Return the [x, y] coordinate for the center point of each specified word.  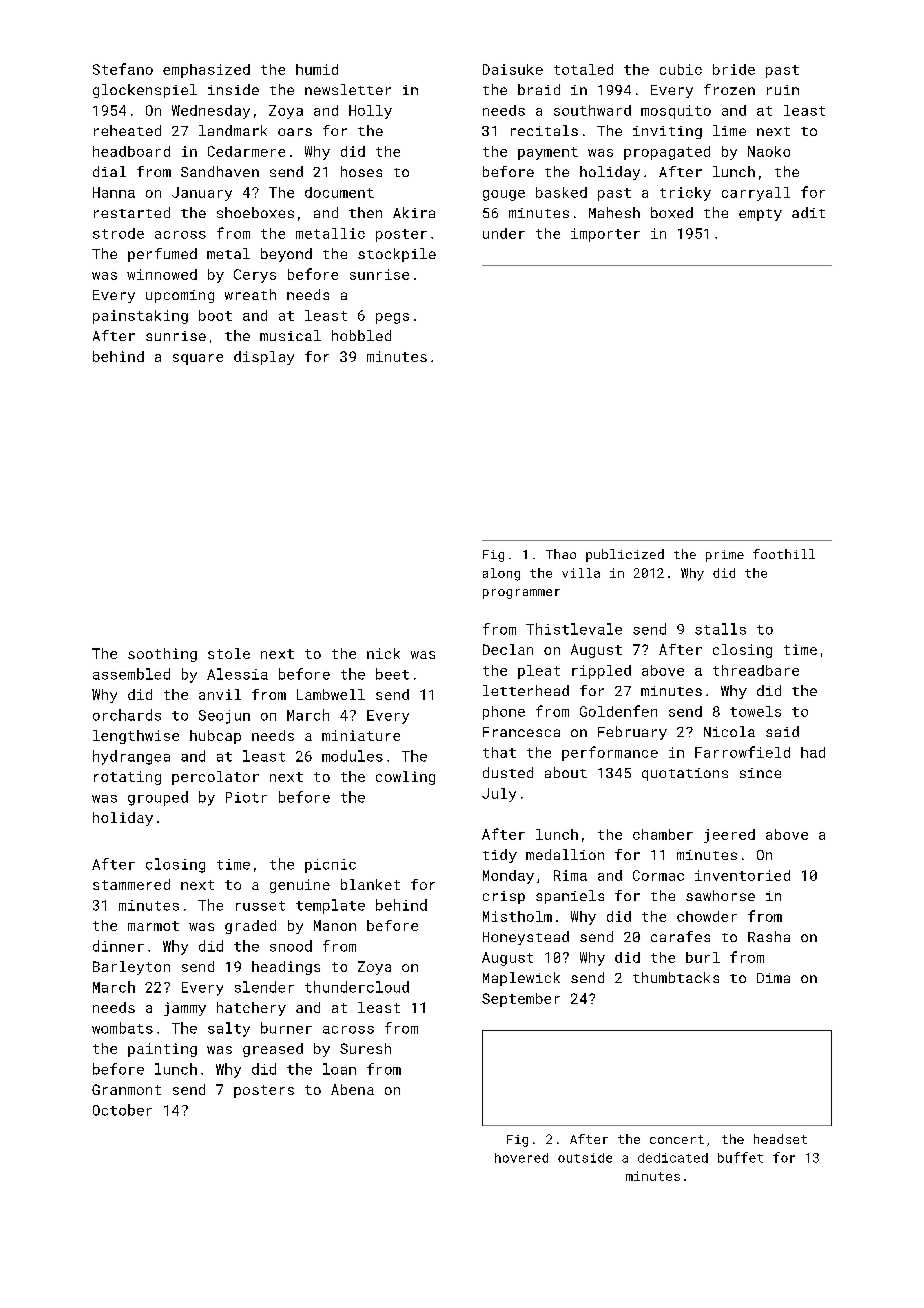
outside [585, 1158]
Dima [773, 978]
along [501, 574]
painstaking [140, 317]
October [122, 1110]
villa [581, 573]
